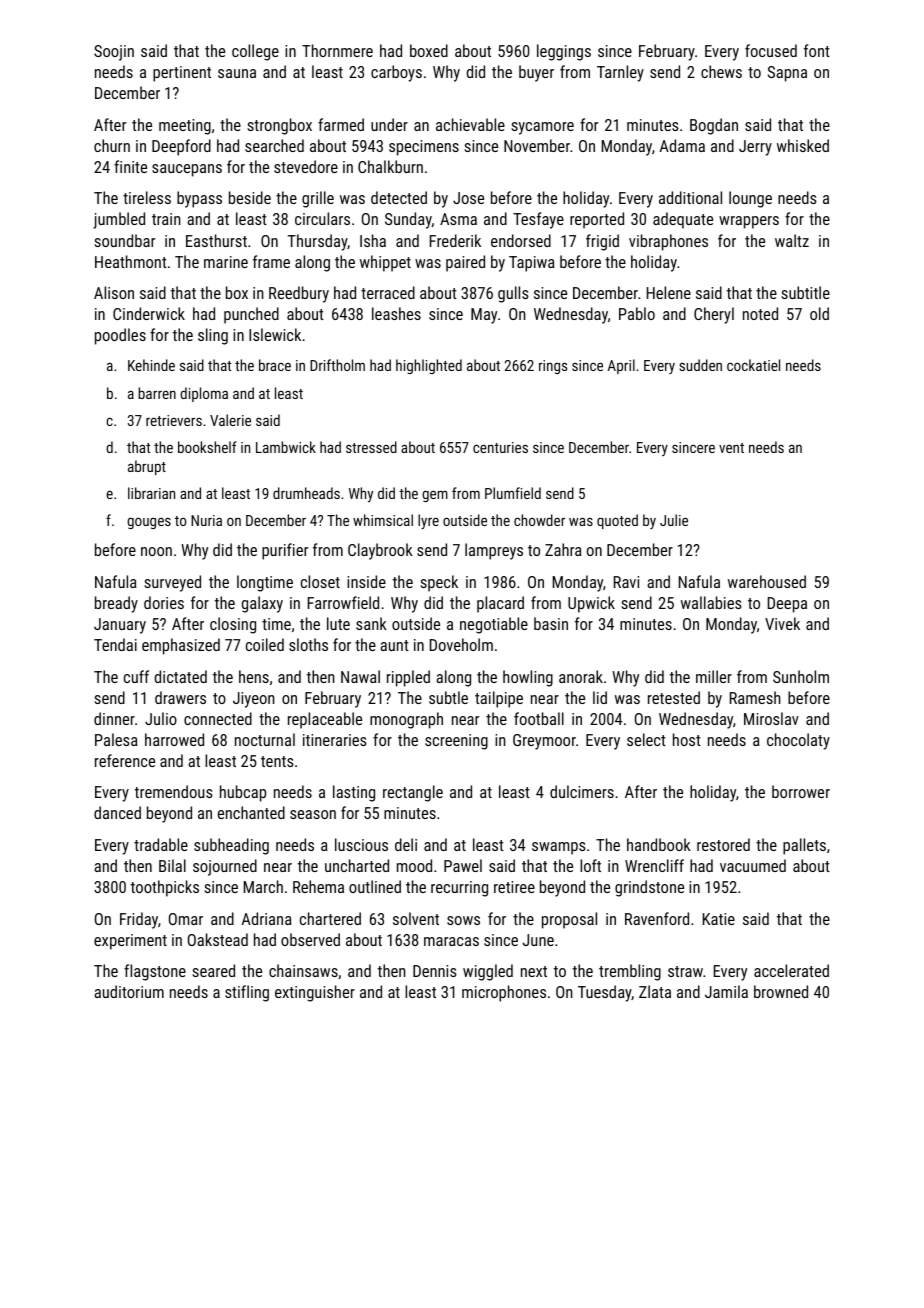  Describe the element at coordinates (804, 846) in the image. I see `pallets` at that location.
